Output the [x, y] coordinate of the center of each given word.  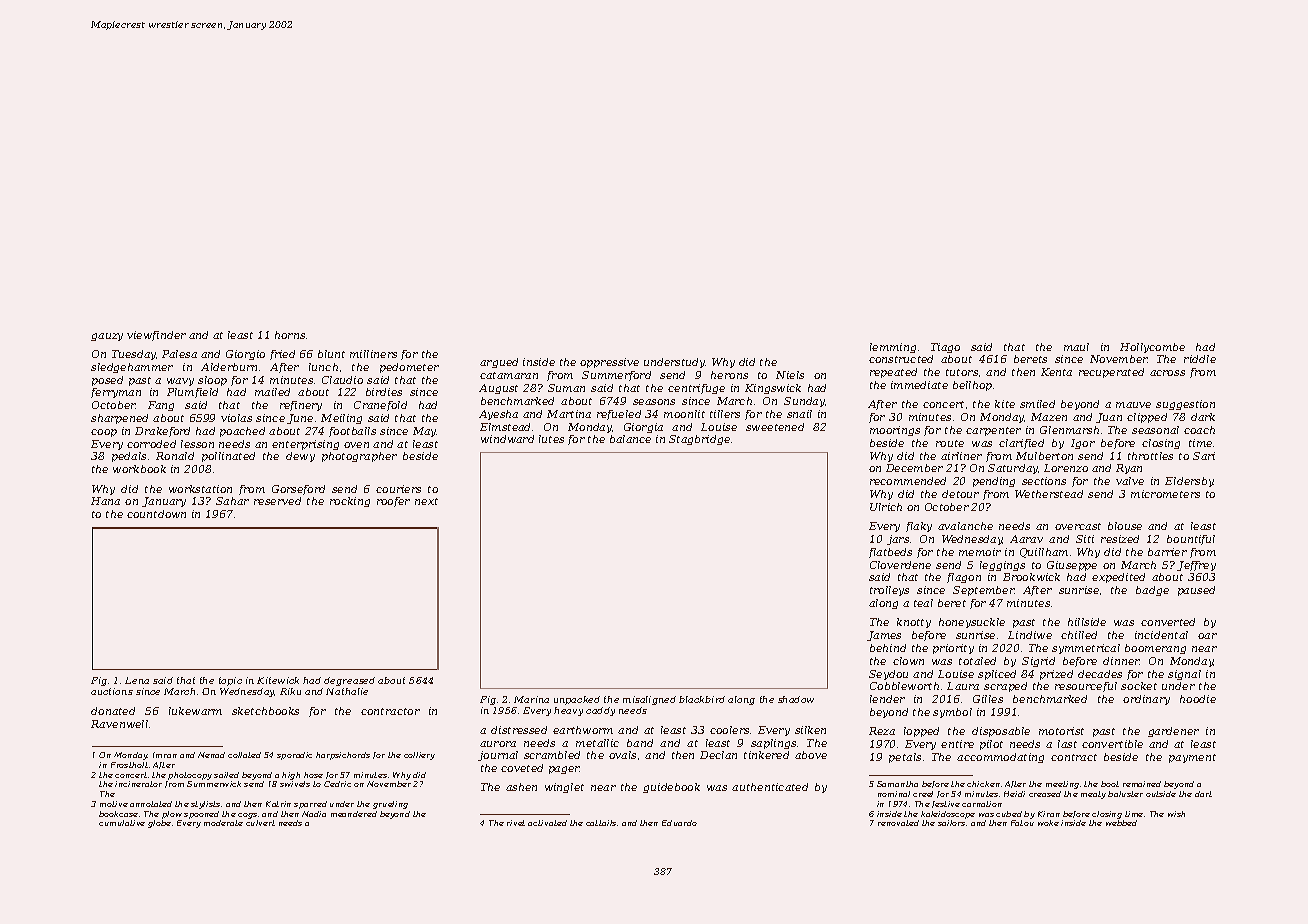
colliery [419, 756]
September [984, 591]
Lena [137, 680]
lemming [893, 348]
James [884, 636]
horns [290, 335]
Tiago [945, 348]
